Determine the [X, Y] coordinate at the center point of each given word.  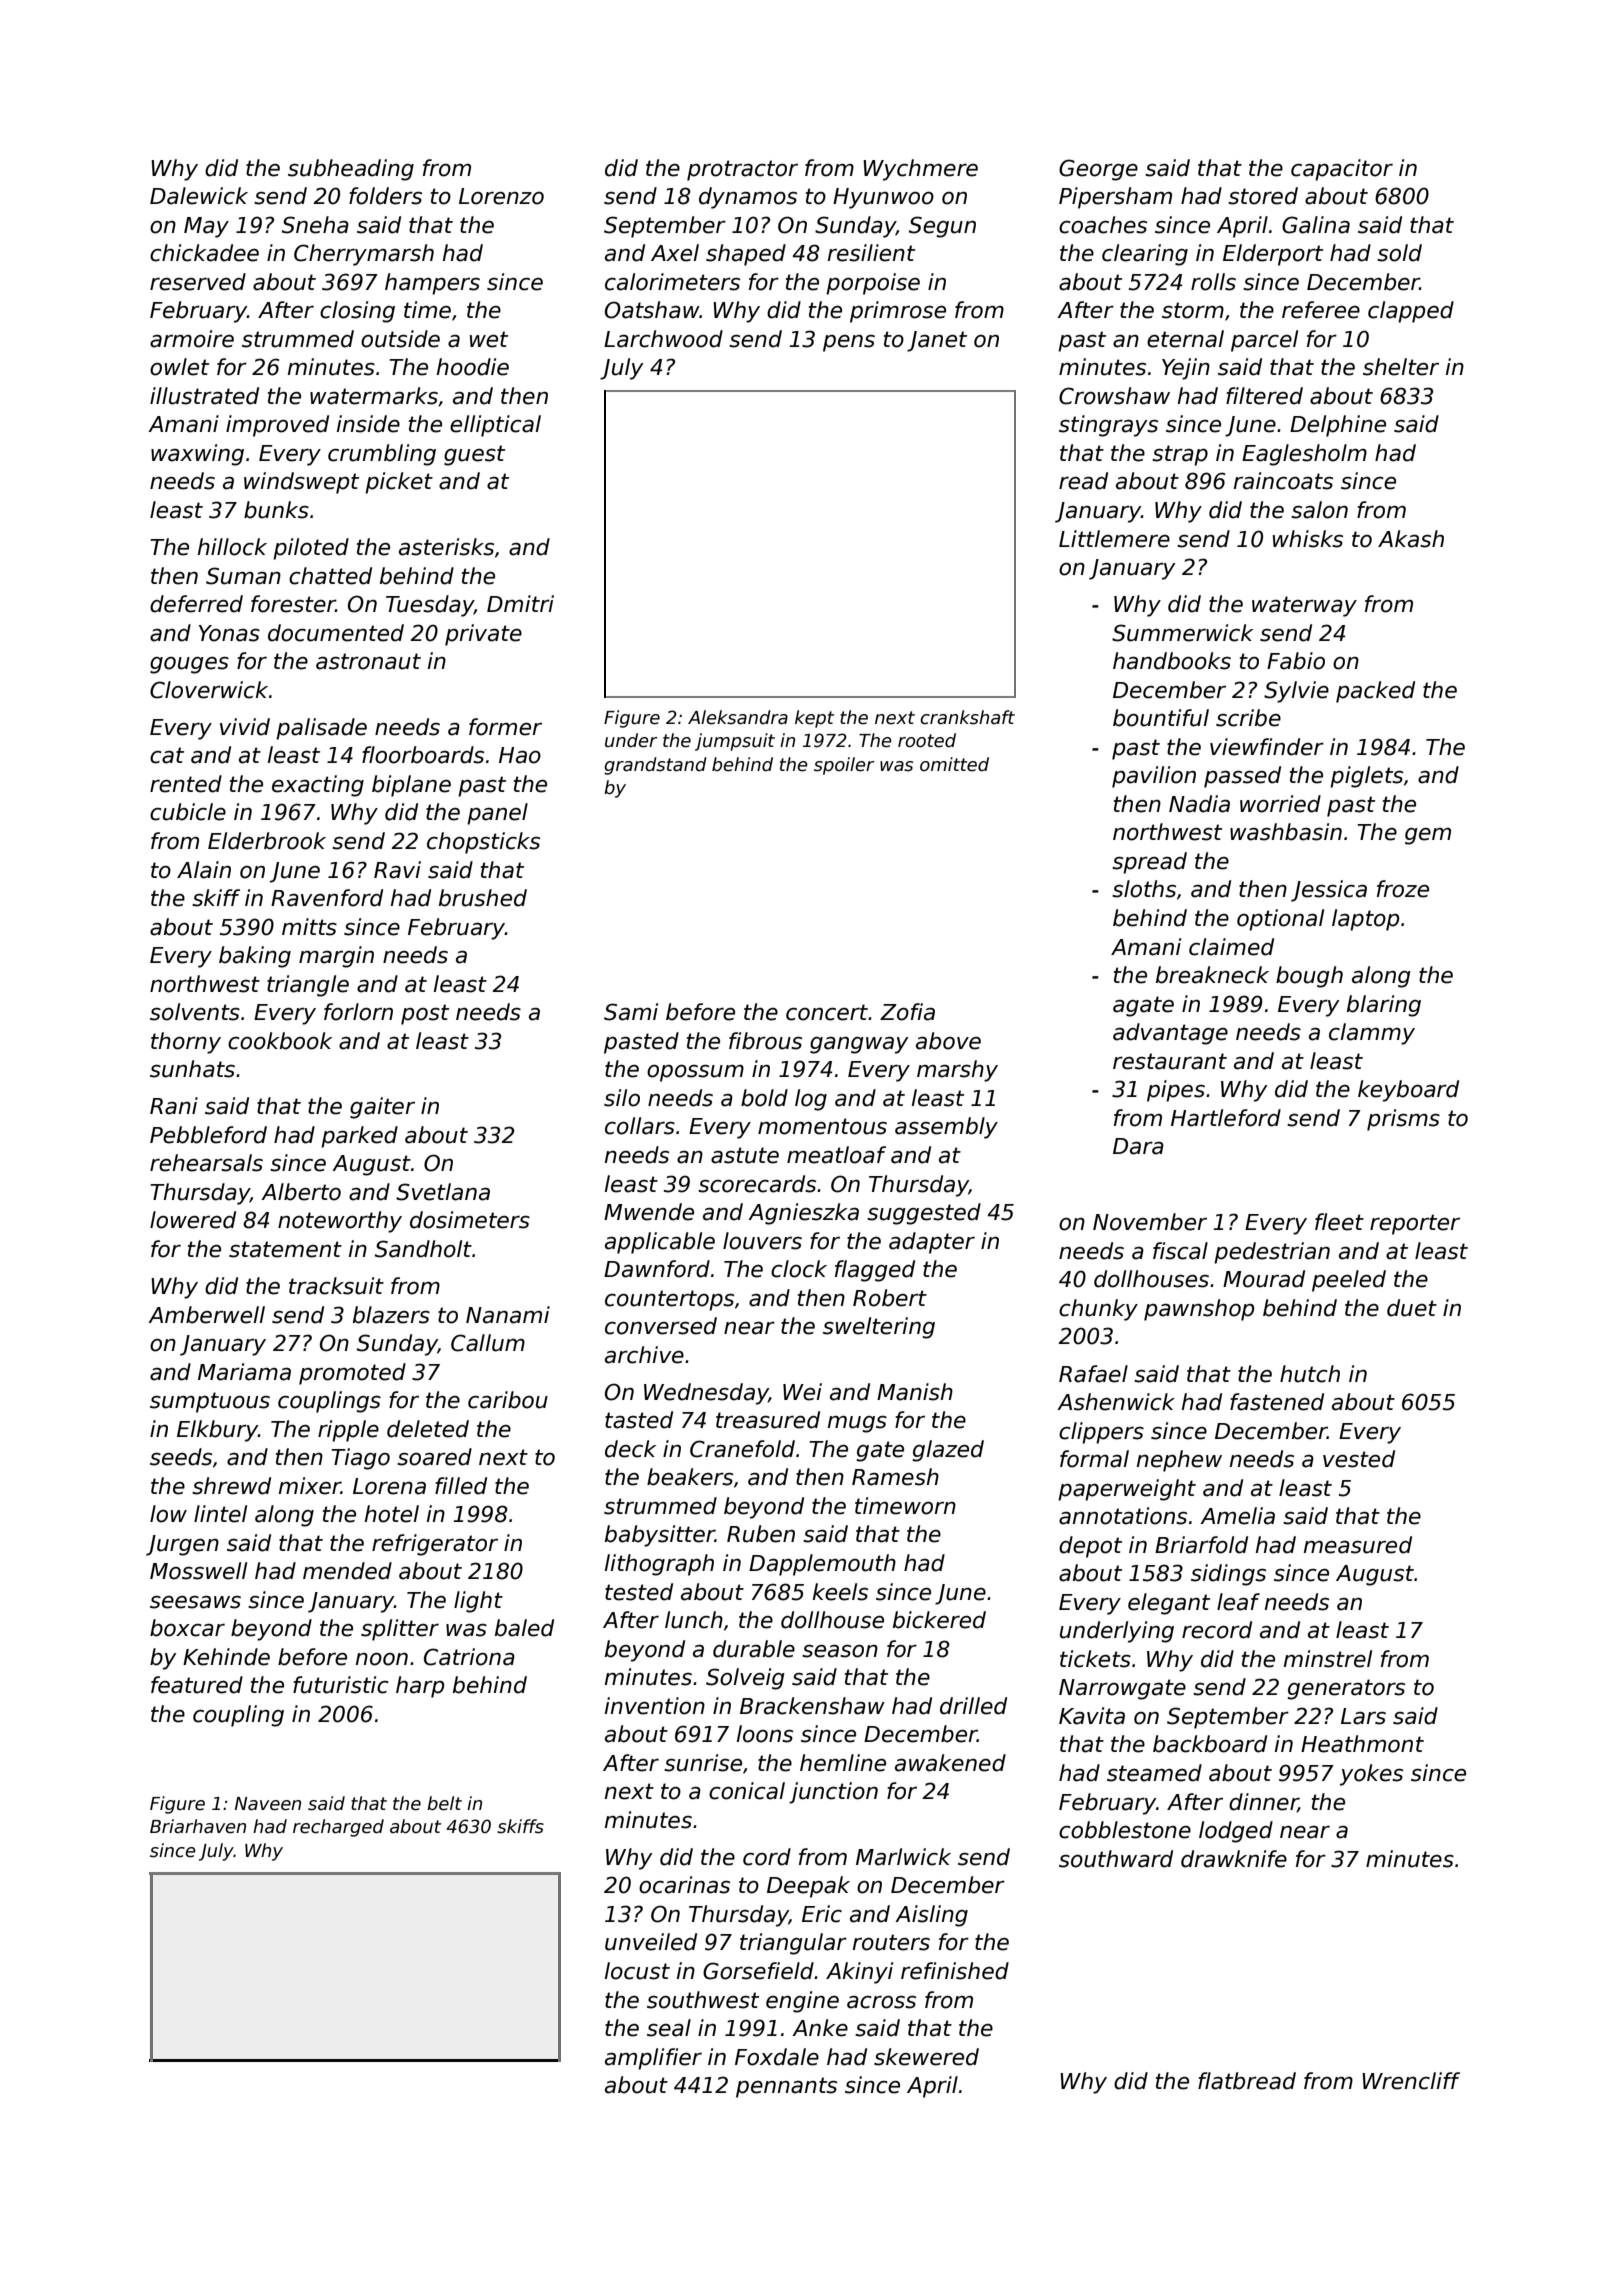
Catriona [469, 1657]
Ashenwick [1116, 1402]
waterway [1304, 606]
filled [461, 1486]
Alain [204, 870]
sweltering [879, 1328]
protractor [742, 170]
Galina [1316, 225]
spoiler [844, 766]
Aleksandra [738, 717]
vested [1359, 1459]
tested [639, 1592]
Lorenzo [501, 196]
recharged [338, 1828]
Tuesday [430, 606]
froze [1403, 889]
